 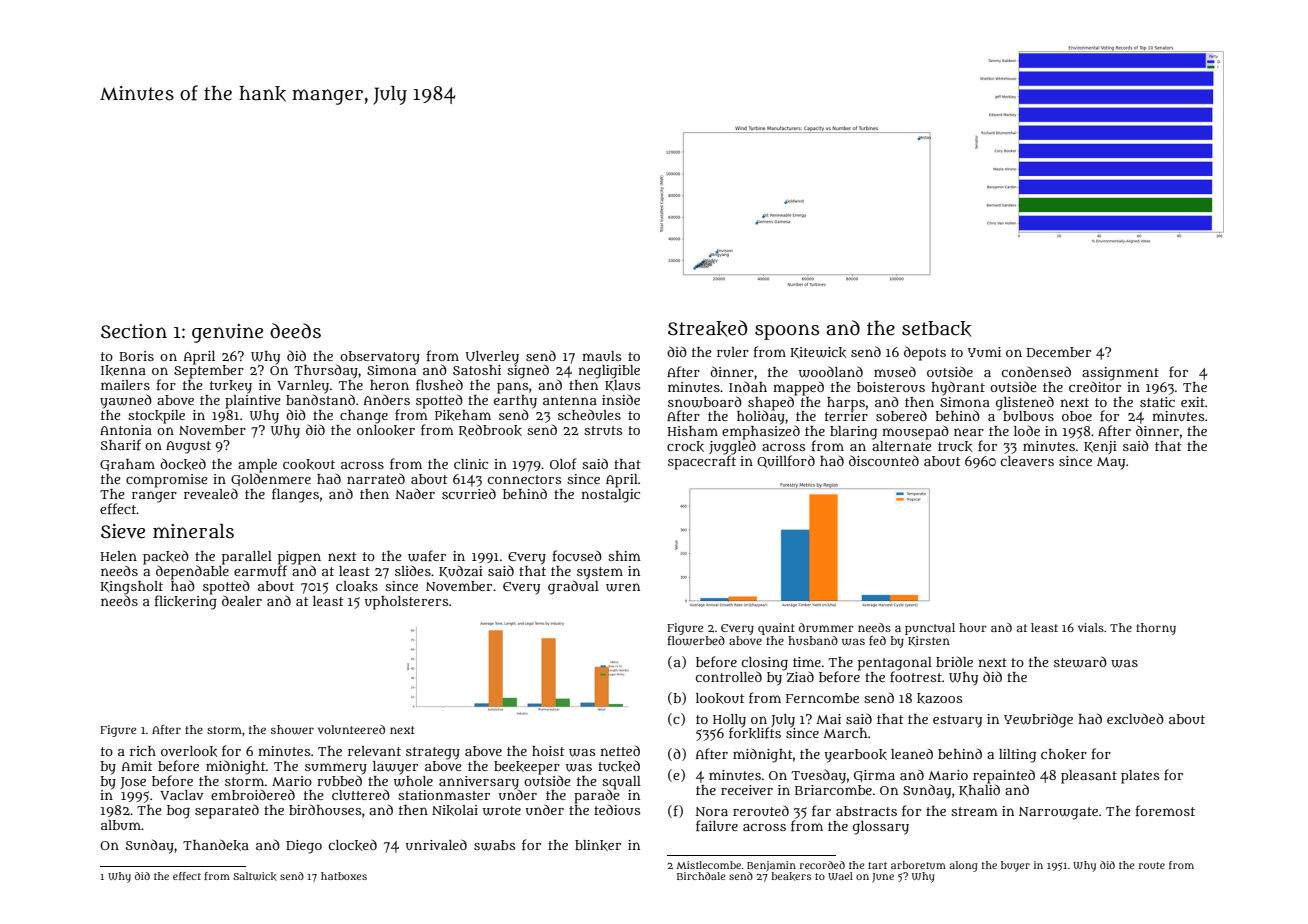 What do you see at coordinates (610, 496) in the screenshot?
I see `nostalgic` at bounding box center [610, 496].
